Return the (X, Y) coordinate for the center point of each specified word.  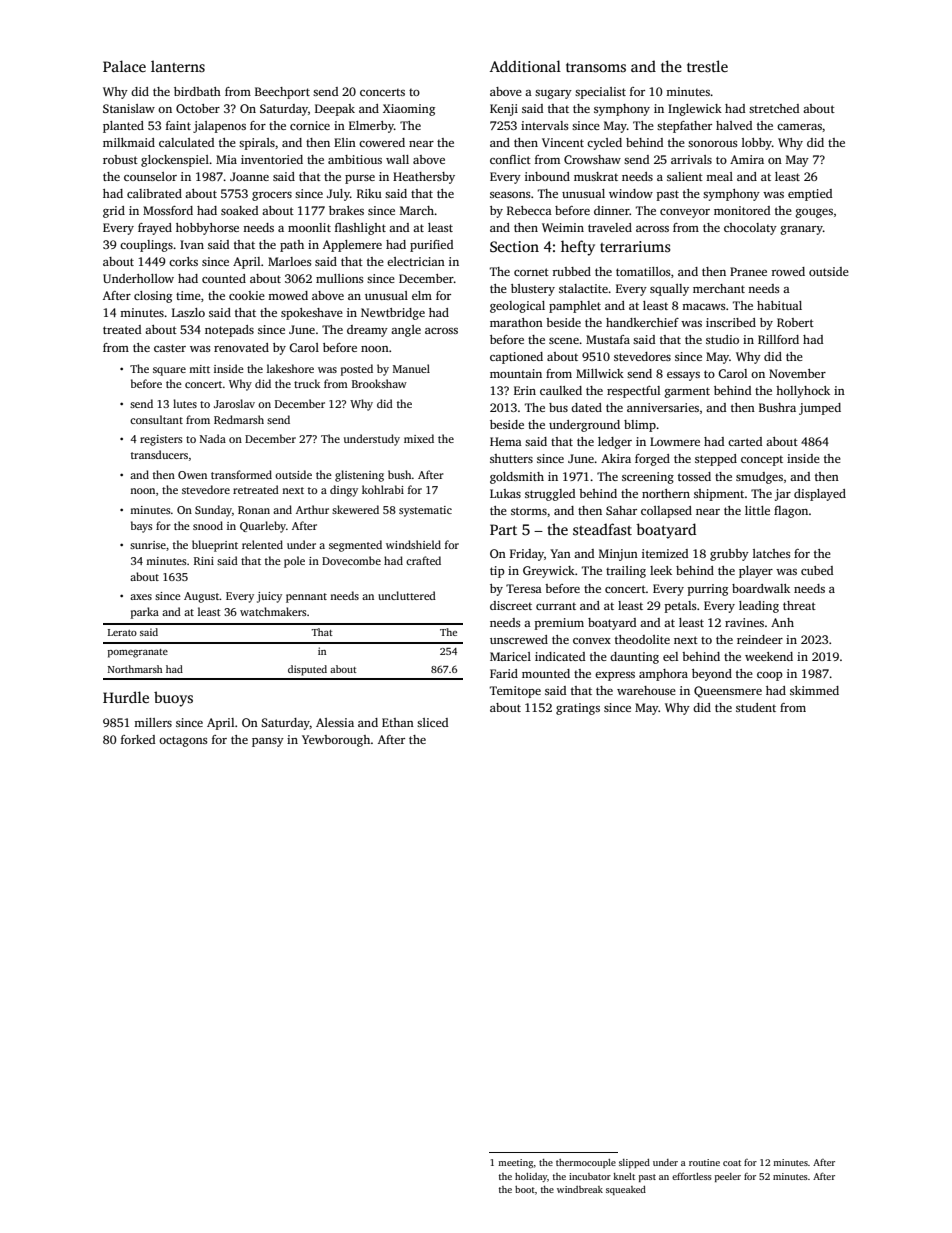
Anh (782, 622)
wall (397, 159)
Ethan (398, 722)
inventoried (272, 159)
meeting (515, 1163)
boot (525, 1189)
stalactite (583, 288)
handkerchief (642, 322)
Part (503, 529)
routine (704, 1162)
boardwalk (761, 588)
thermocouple (586, 1163)
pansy (268, 742)
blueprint (215, 546)
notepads (229, 331)
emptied (810, 195)
